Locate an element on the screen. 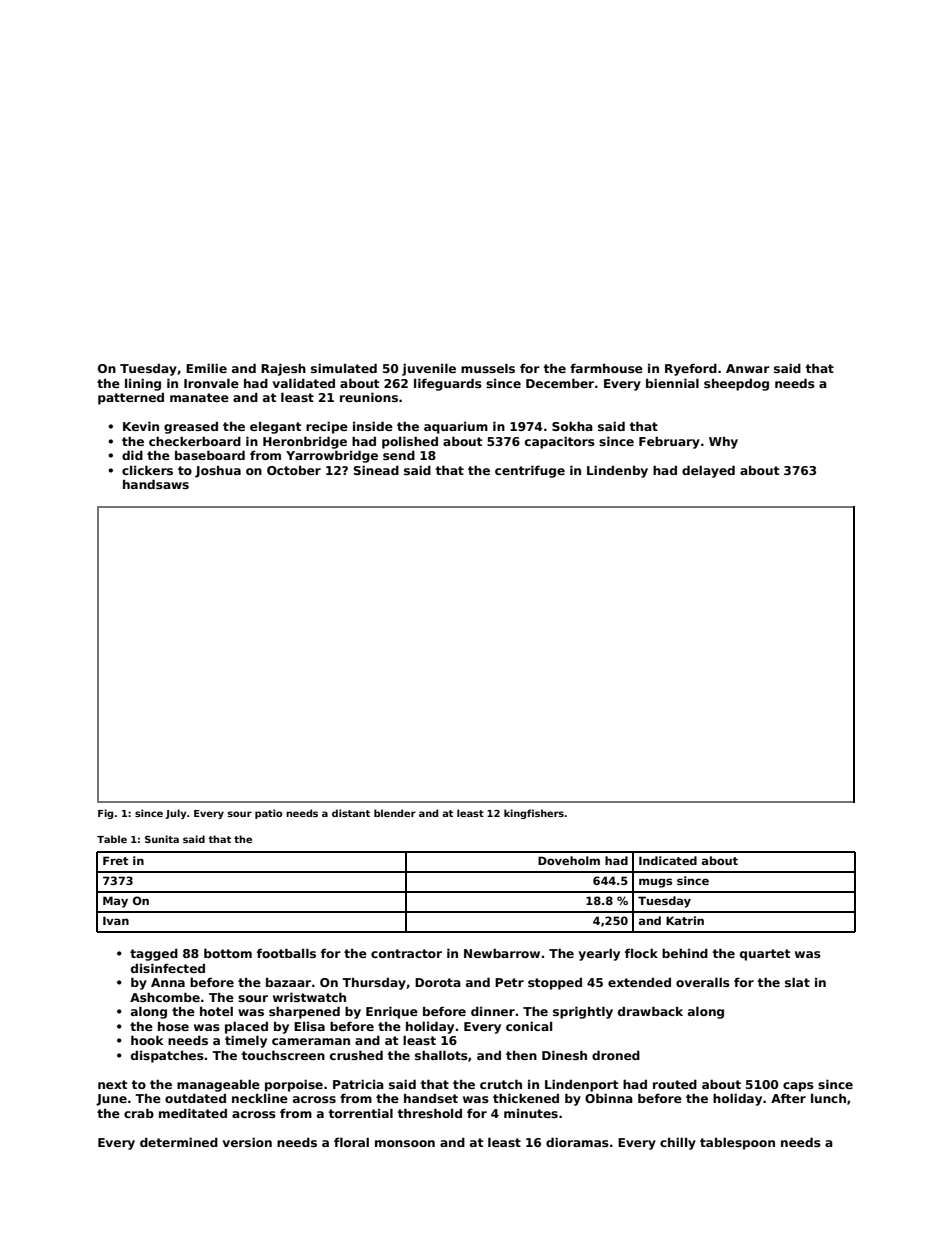  Emilie is located at coordinates (206, 368).
